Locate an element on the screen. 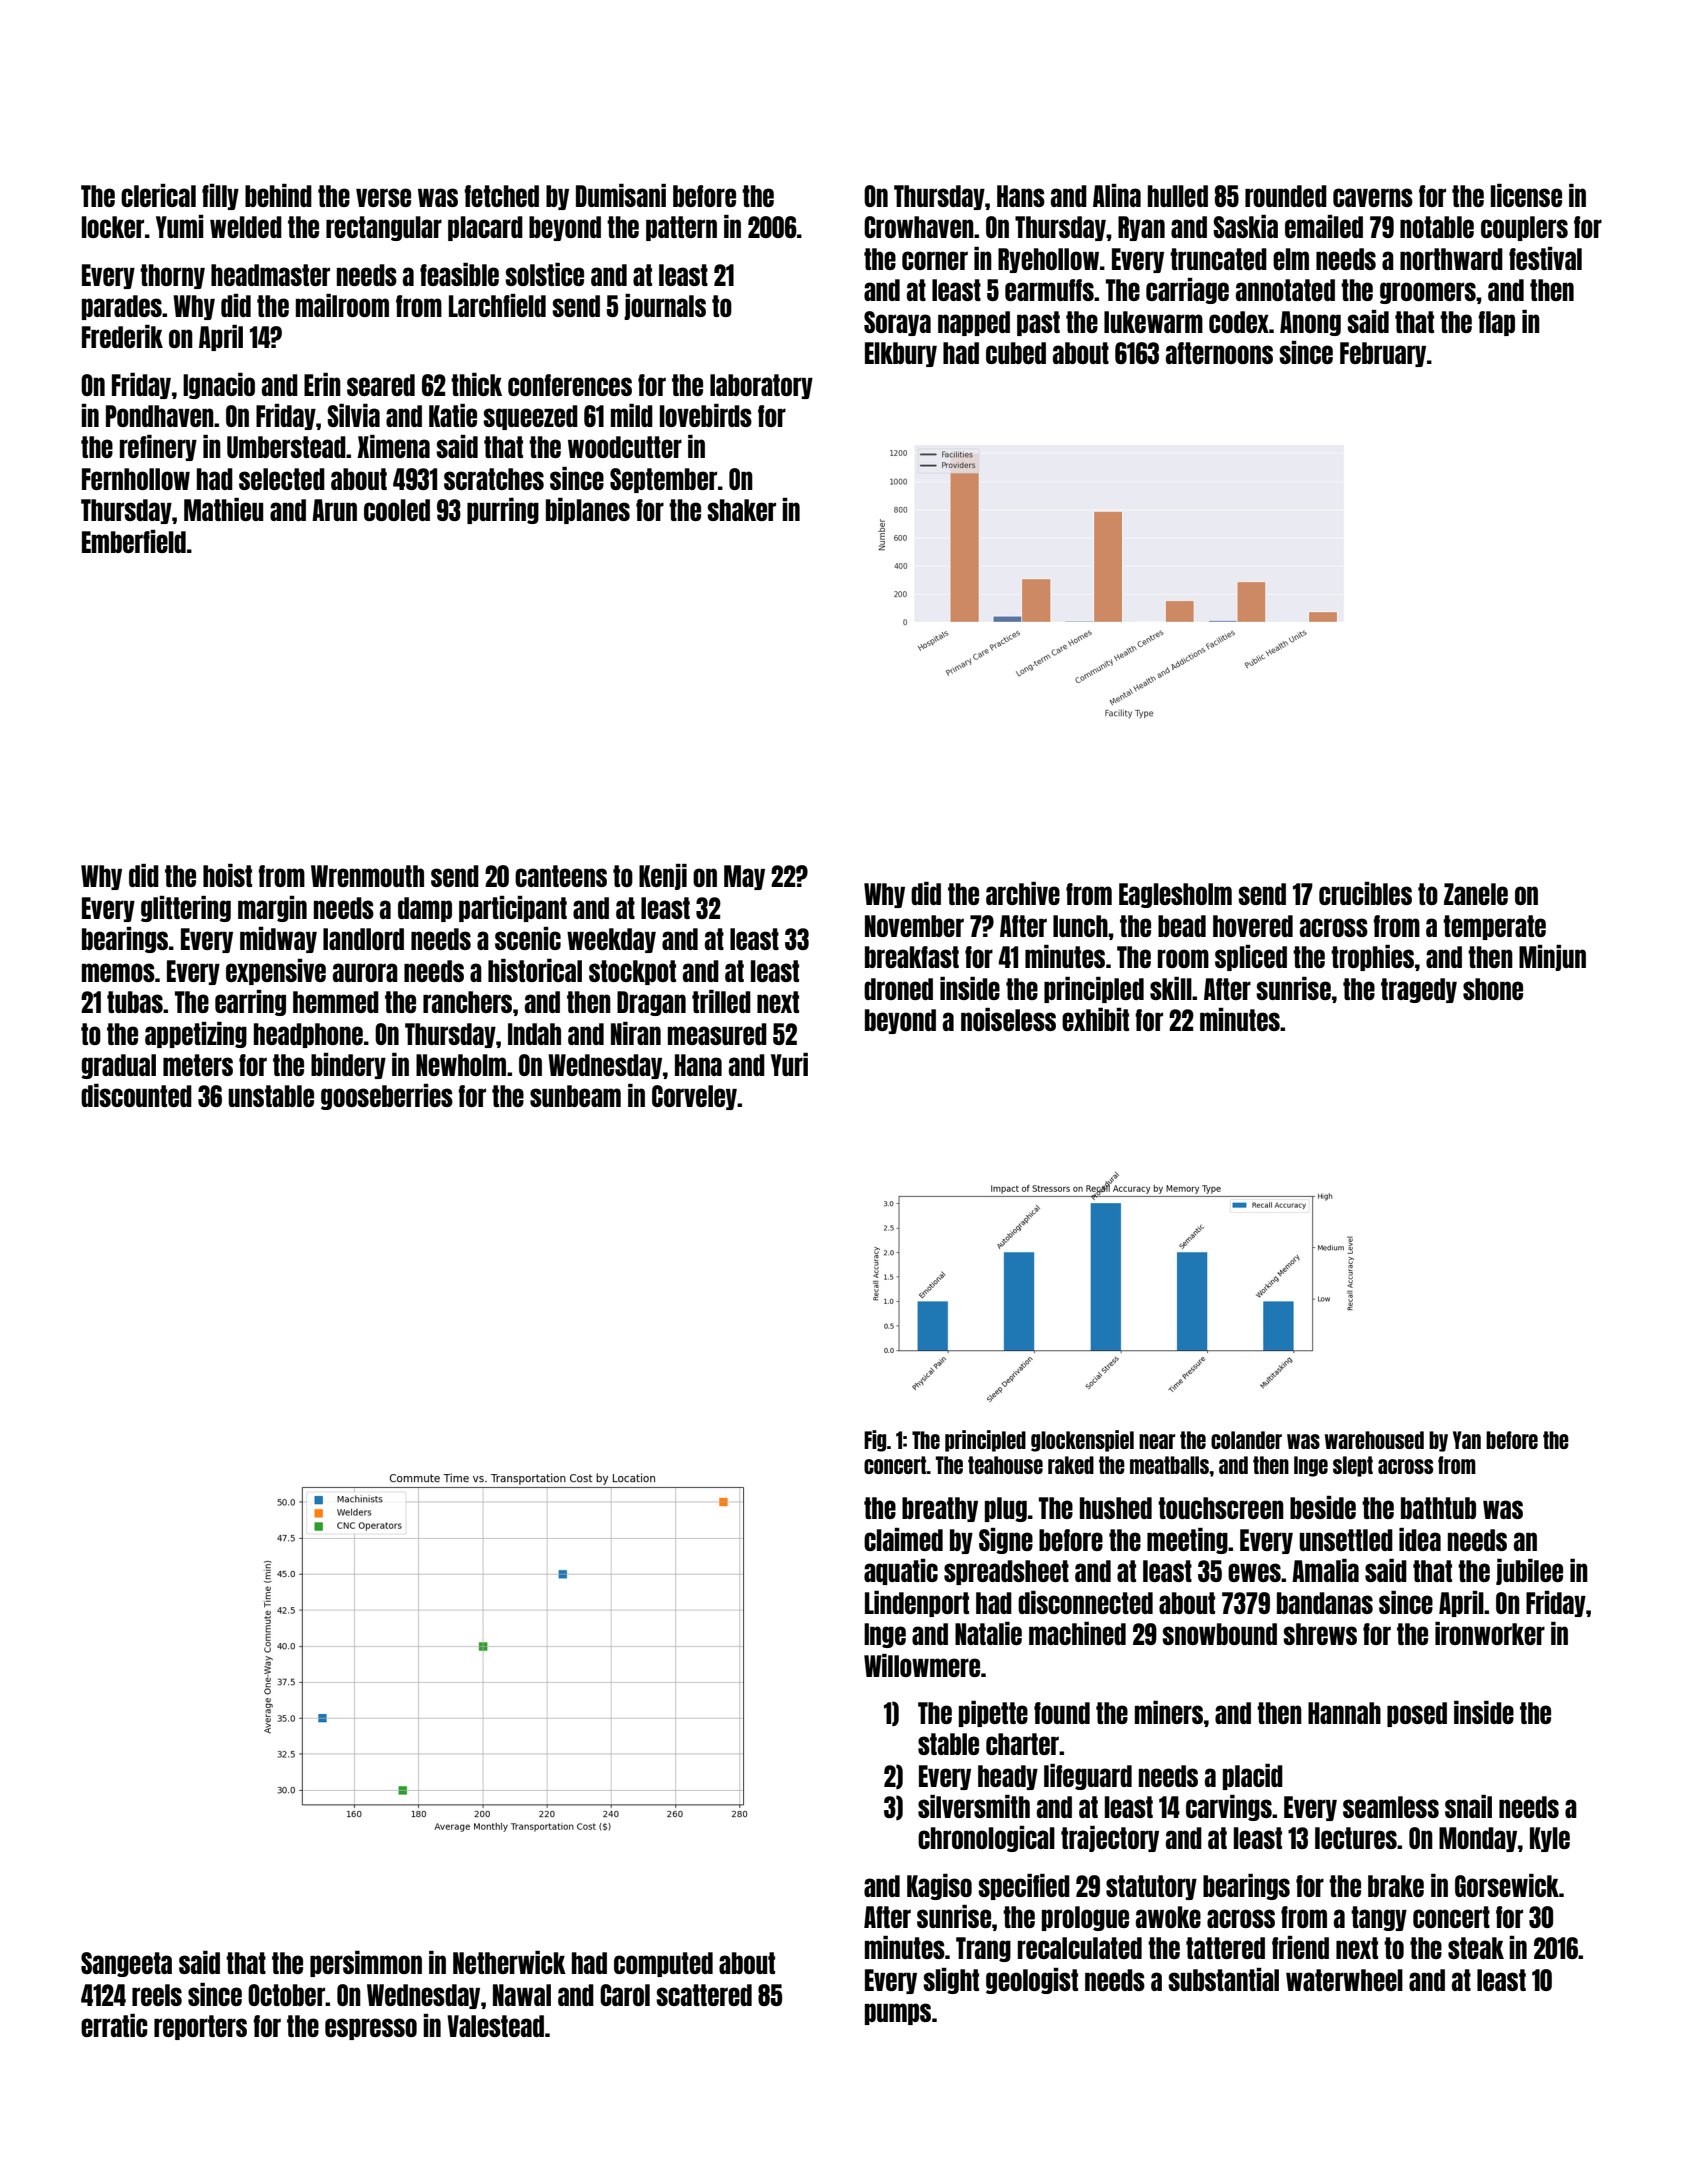 This screenshot has width=1683, height=2178. trophies is located at coordinates (1372, 958).
